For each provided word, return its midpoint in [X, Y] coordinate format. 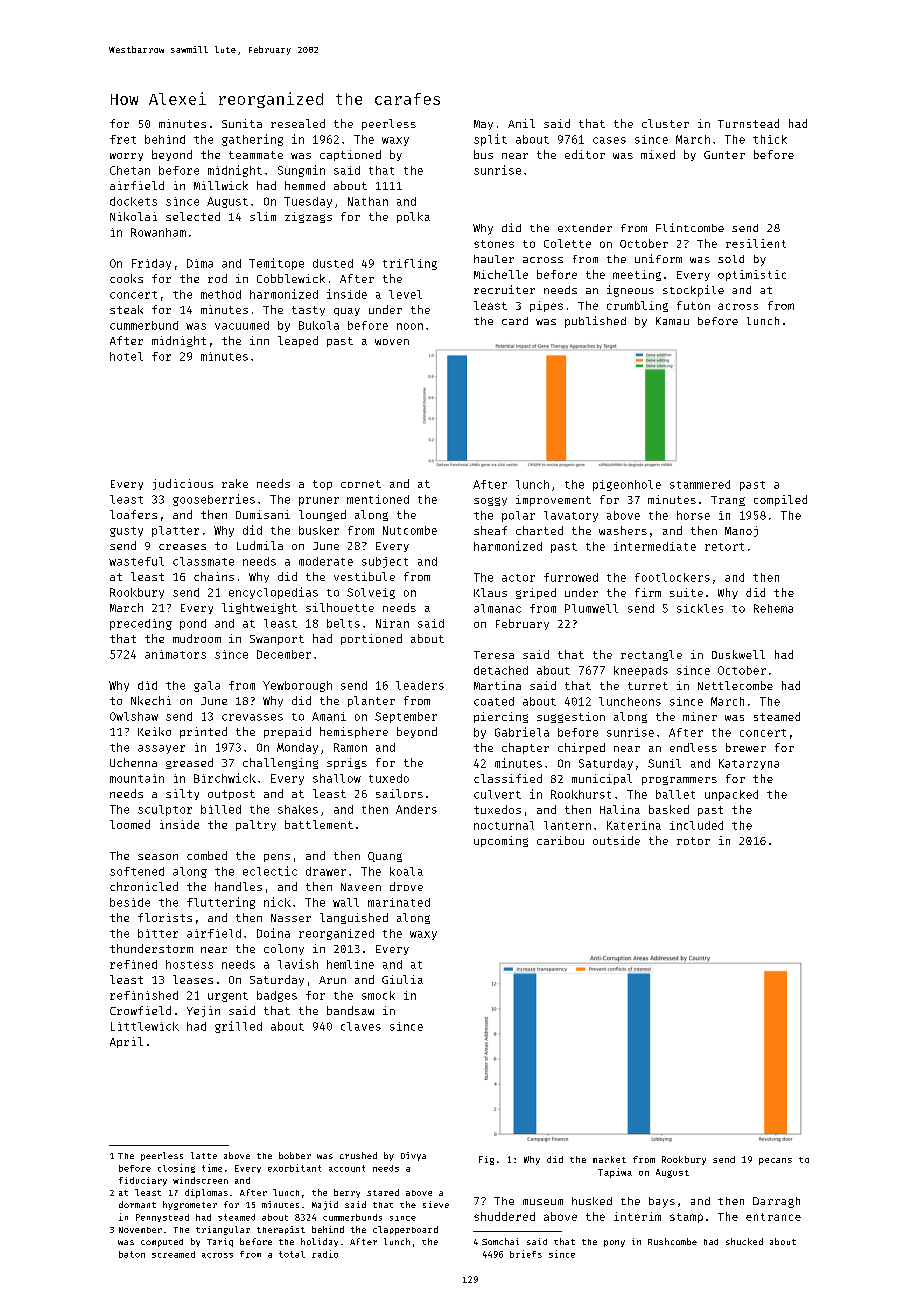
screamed [173, 1254]
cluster [665, 123]
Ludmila [260, 545]
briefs [526, 1254]
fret [123, 139]
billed [221, 809]
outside [616, 840]
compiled [780, 500]
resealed [298, 123]
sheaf [490, 530]
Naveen [361, 887]
